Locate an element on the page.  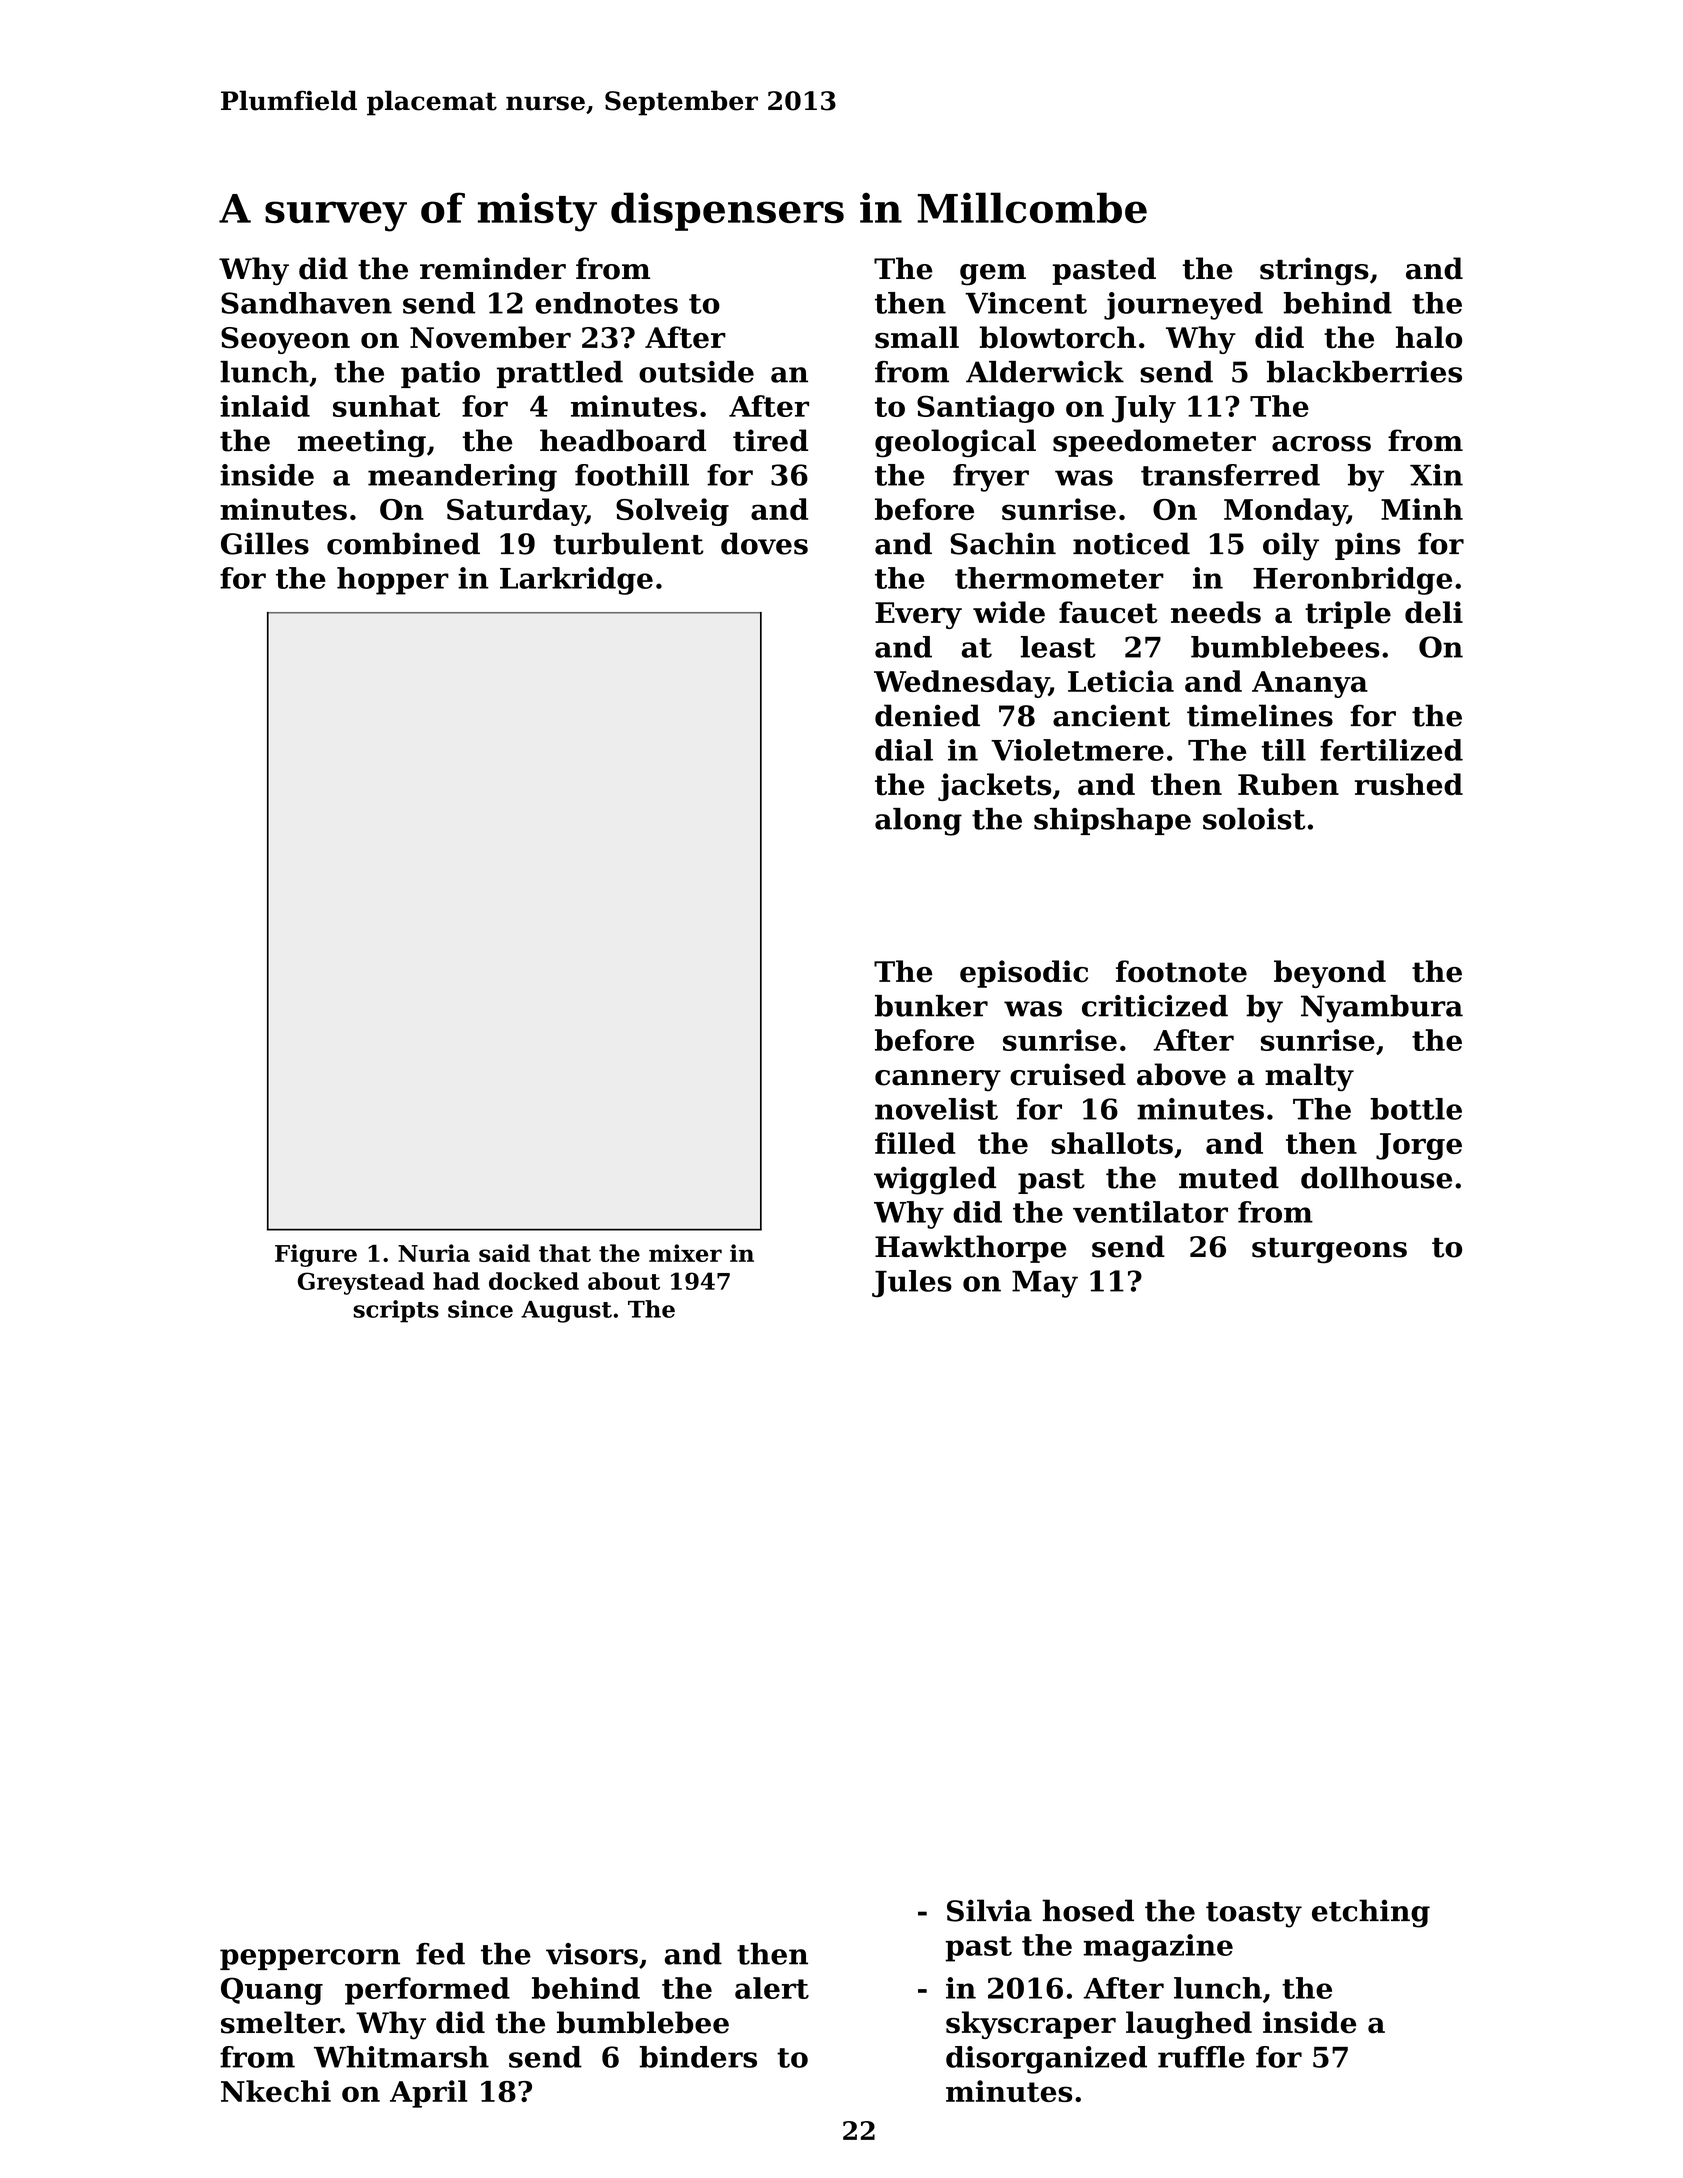
alert is located at coordinates (772, 1988).
